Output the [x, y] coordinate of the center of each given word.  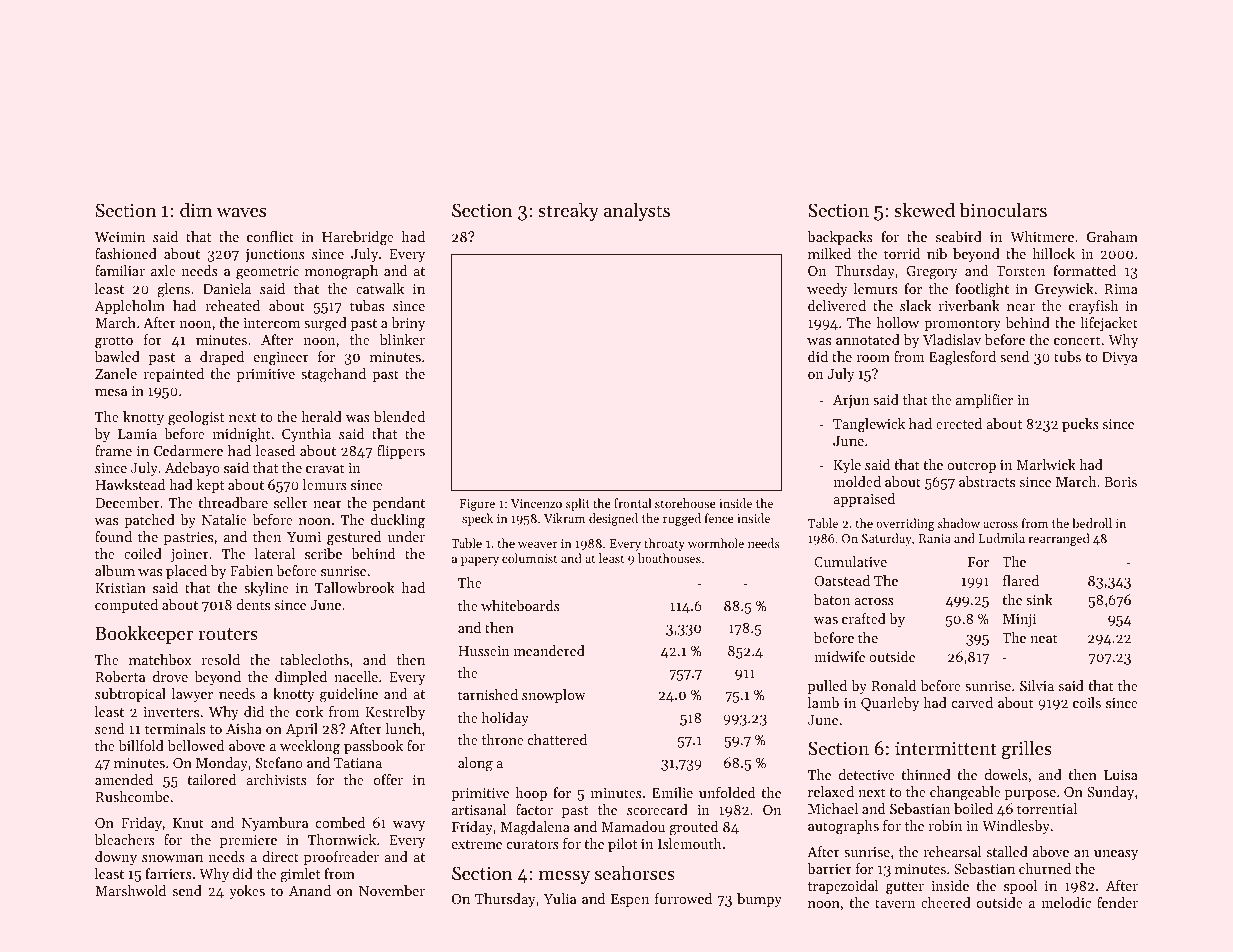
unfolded [727, 792]
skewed [924, 209]
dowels [1006, 774]
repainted [174, 375]
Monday [222, 764]
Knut [188, 823]
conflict [270, 236]
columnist [529, 558]
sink [1039, 599]
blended [399, 416]
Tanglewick [869, 425]
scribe [323, 553]
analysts [637, 211]
